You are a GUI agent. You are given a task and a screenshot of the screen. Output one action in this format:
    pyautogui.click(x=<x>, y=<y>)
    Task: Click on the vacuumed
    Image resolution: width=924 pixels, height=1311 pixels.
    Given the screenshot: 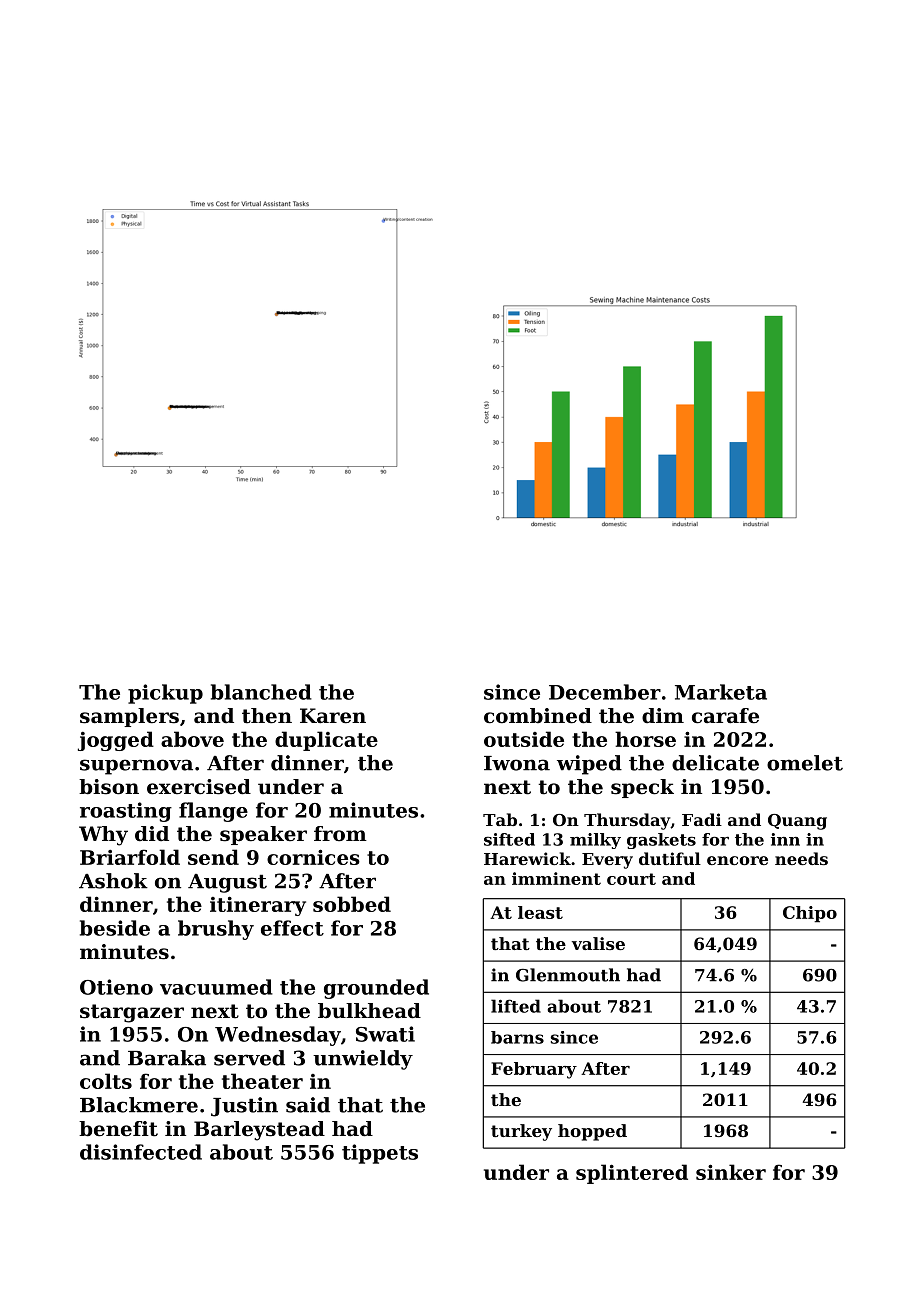 What is the action you would take?
    pyautogui.click(x=216, y=987)
